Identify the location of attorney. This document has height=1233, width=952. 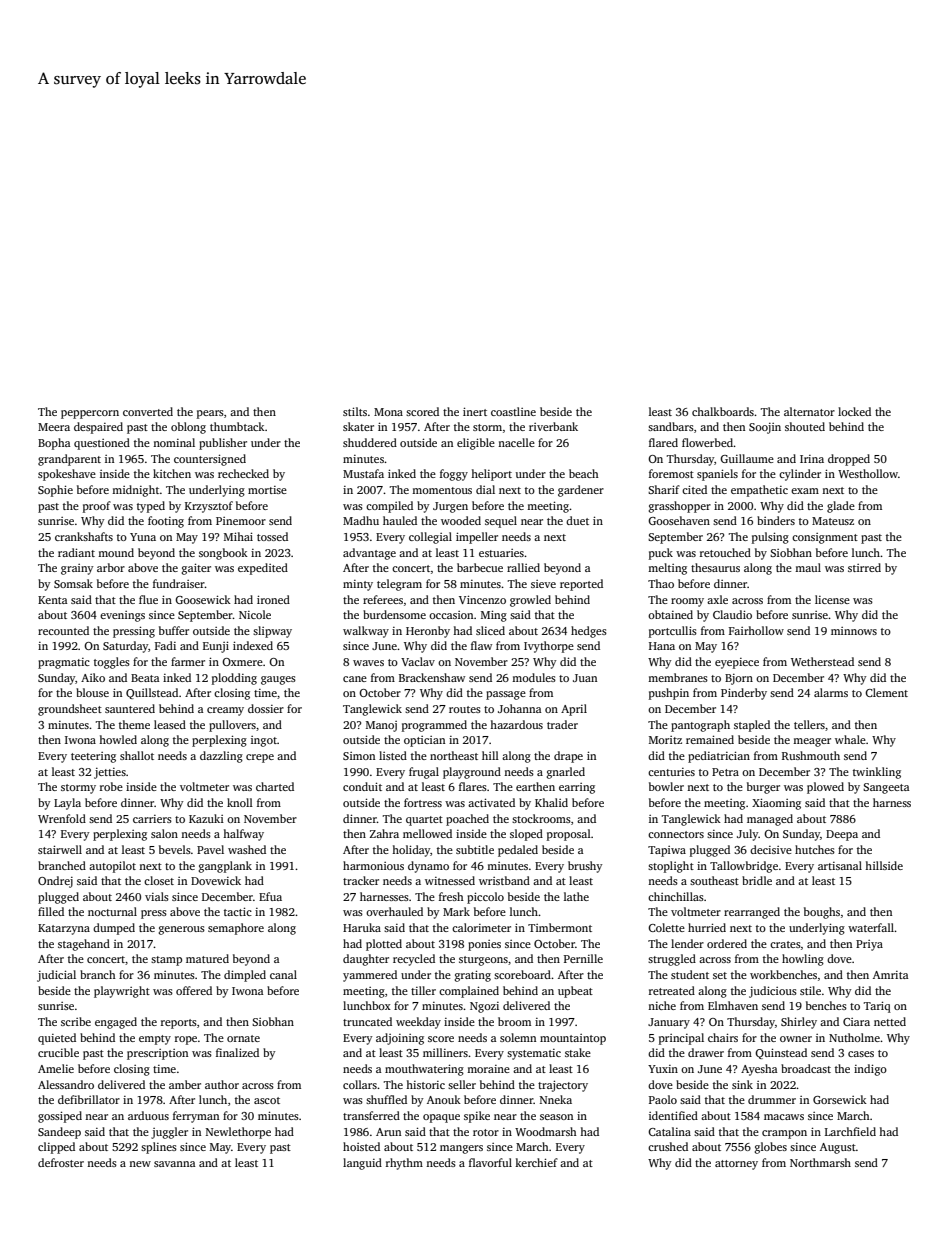
(736, 1165).
